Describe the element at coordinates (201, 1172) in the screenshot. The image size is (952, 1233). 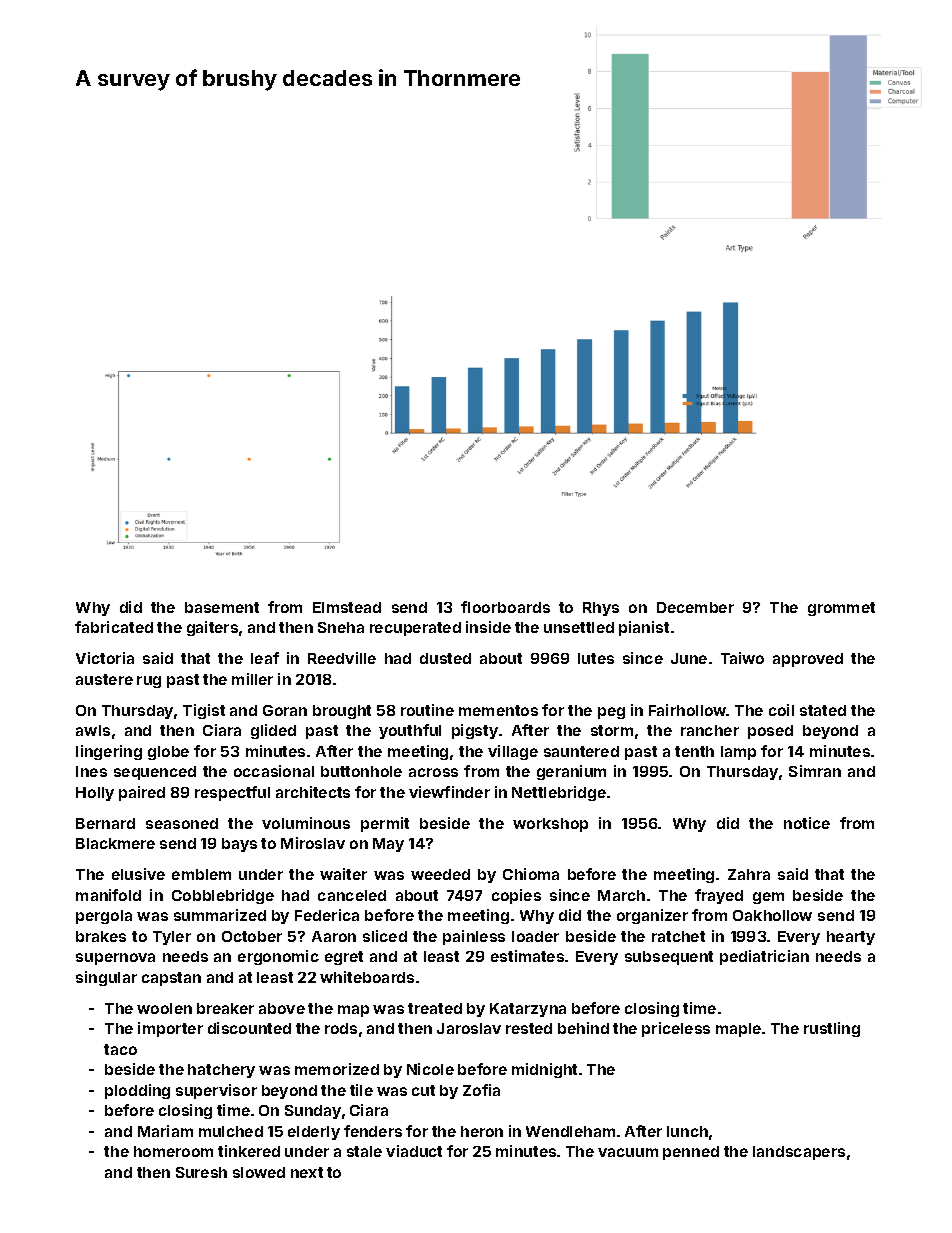
I see `Suresh` at that location.
